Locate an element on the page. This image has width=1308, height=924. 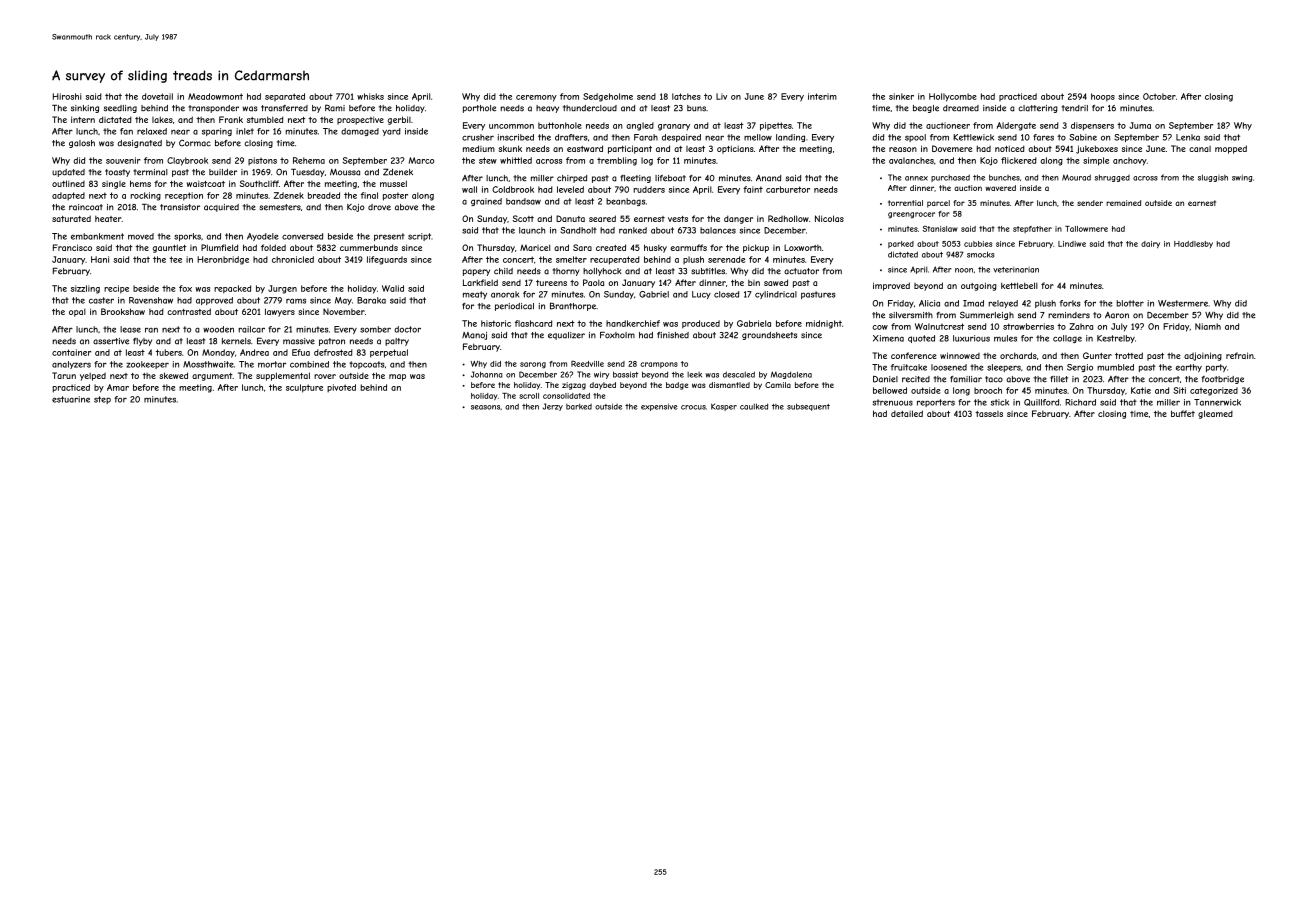
smelter is located at coordinates (571, 259).
